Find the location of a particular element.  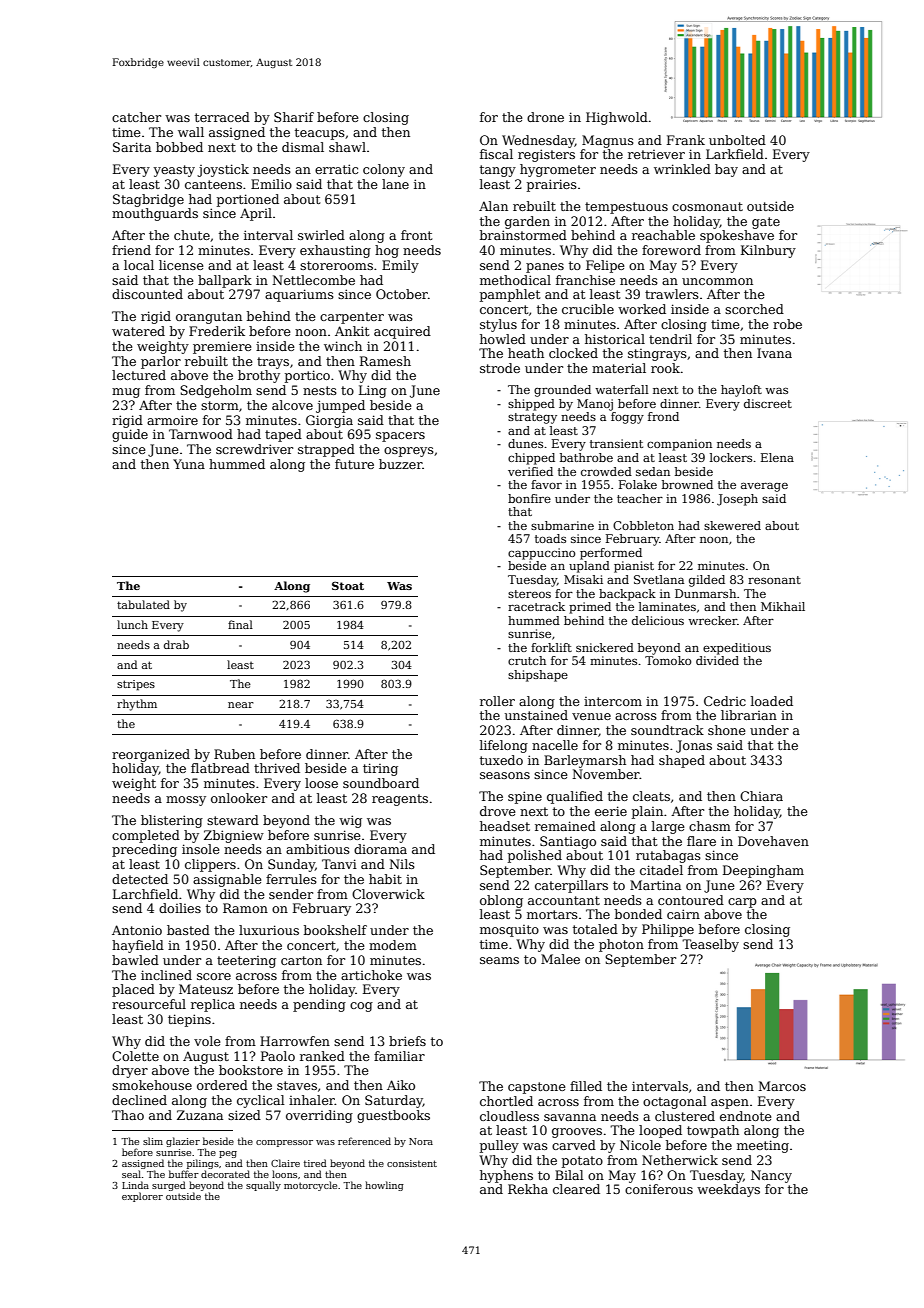

panes is located at coordinates (545, 268).
